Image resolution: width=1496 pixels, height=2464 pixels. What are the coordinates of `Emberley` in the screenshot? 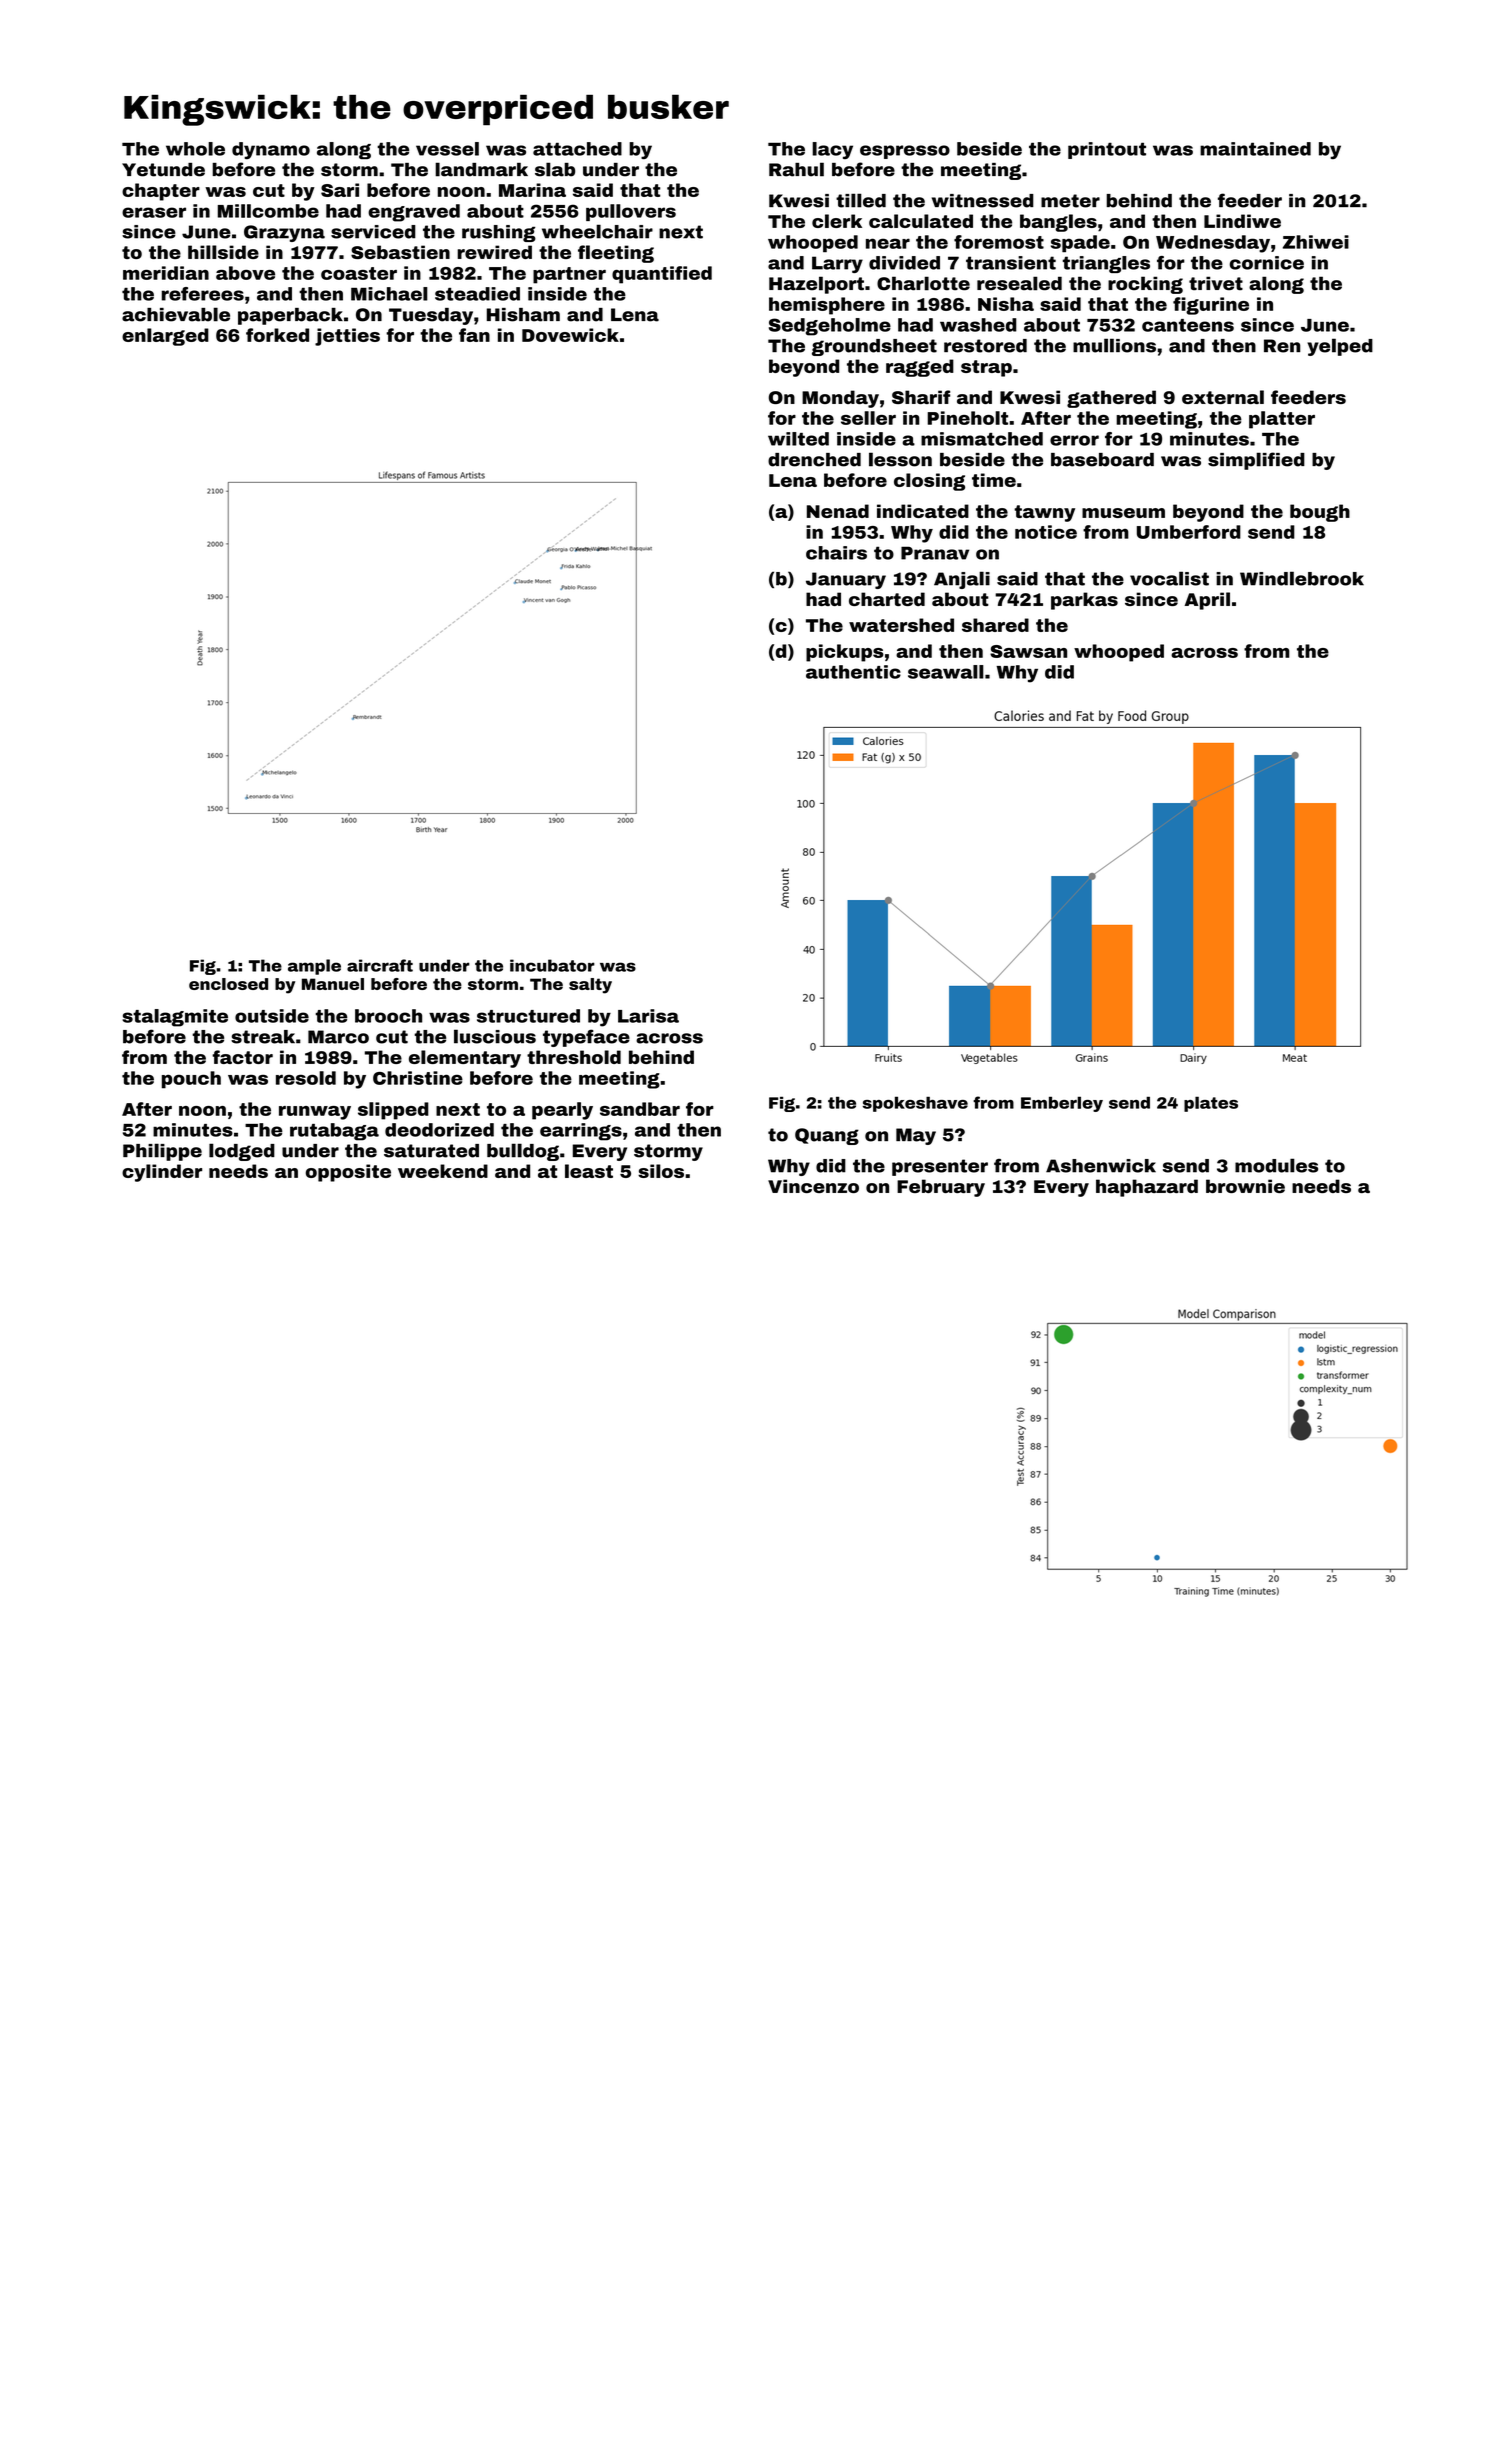 It's located at (1062, 1104).
